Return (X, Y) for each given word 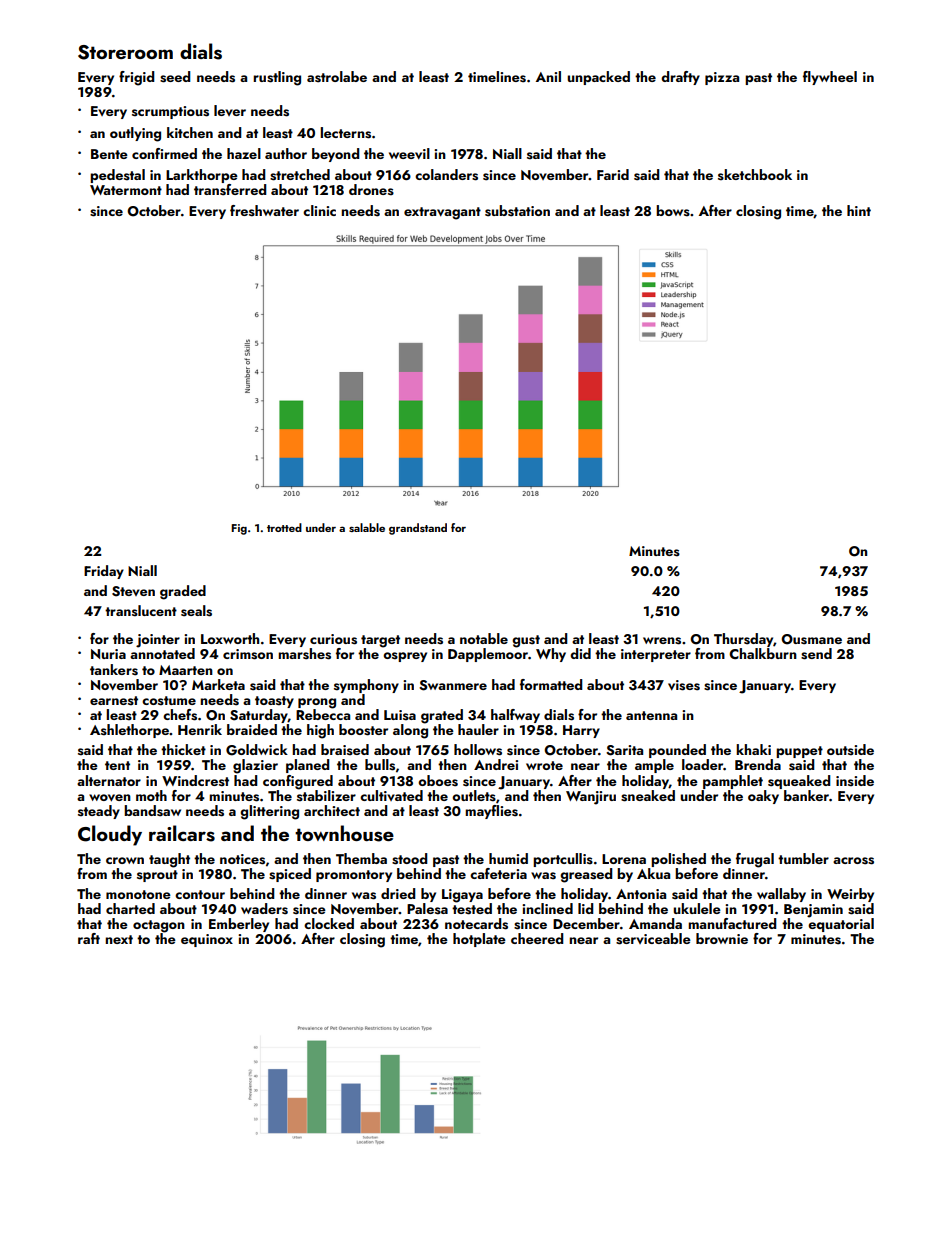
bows (673, 211)
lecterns (345, 133)
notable (484, 638)
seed (175, 77)
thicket (183, 749)
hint (859, 210)
